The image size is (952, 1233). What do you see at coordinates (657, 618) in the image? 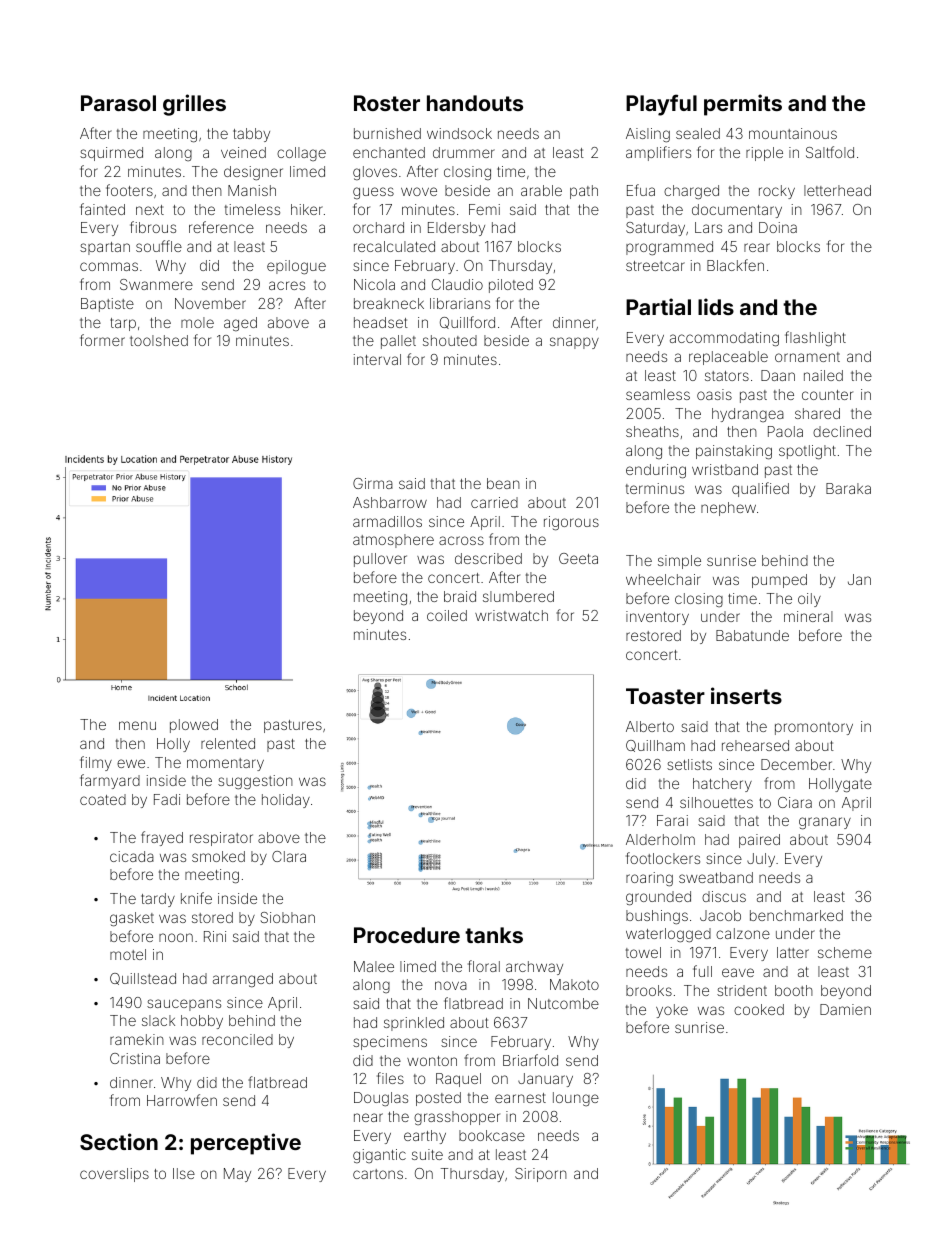
I see `inventory` at bounding box center [657, 618].
